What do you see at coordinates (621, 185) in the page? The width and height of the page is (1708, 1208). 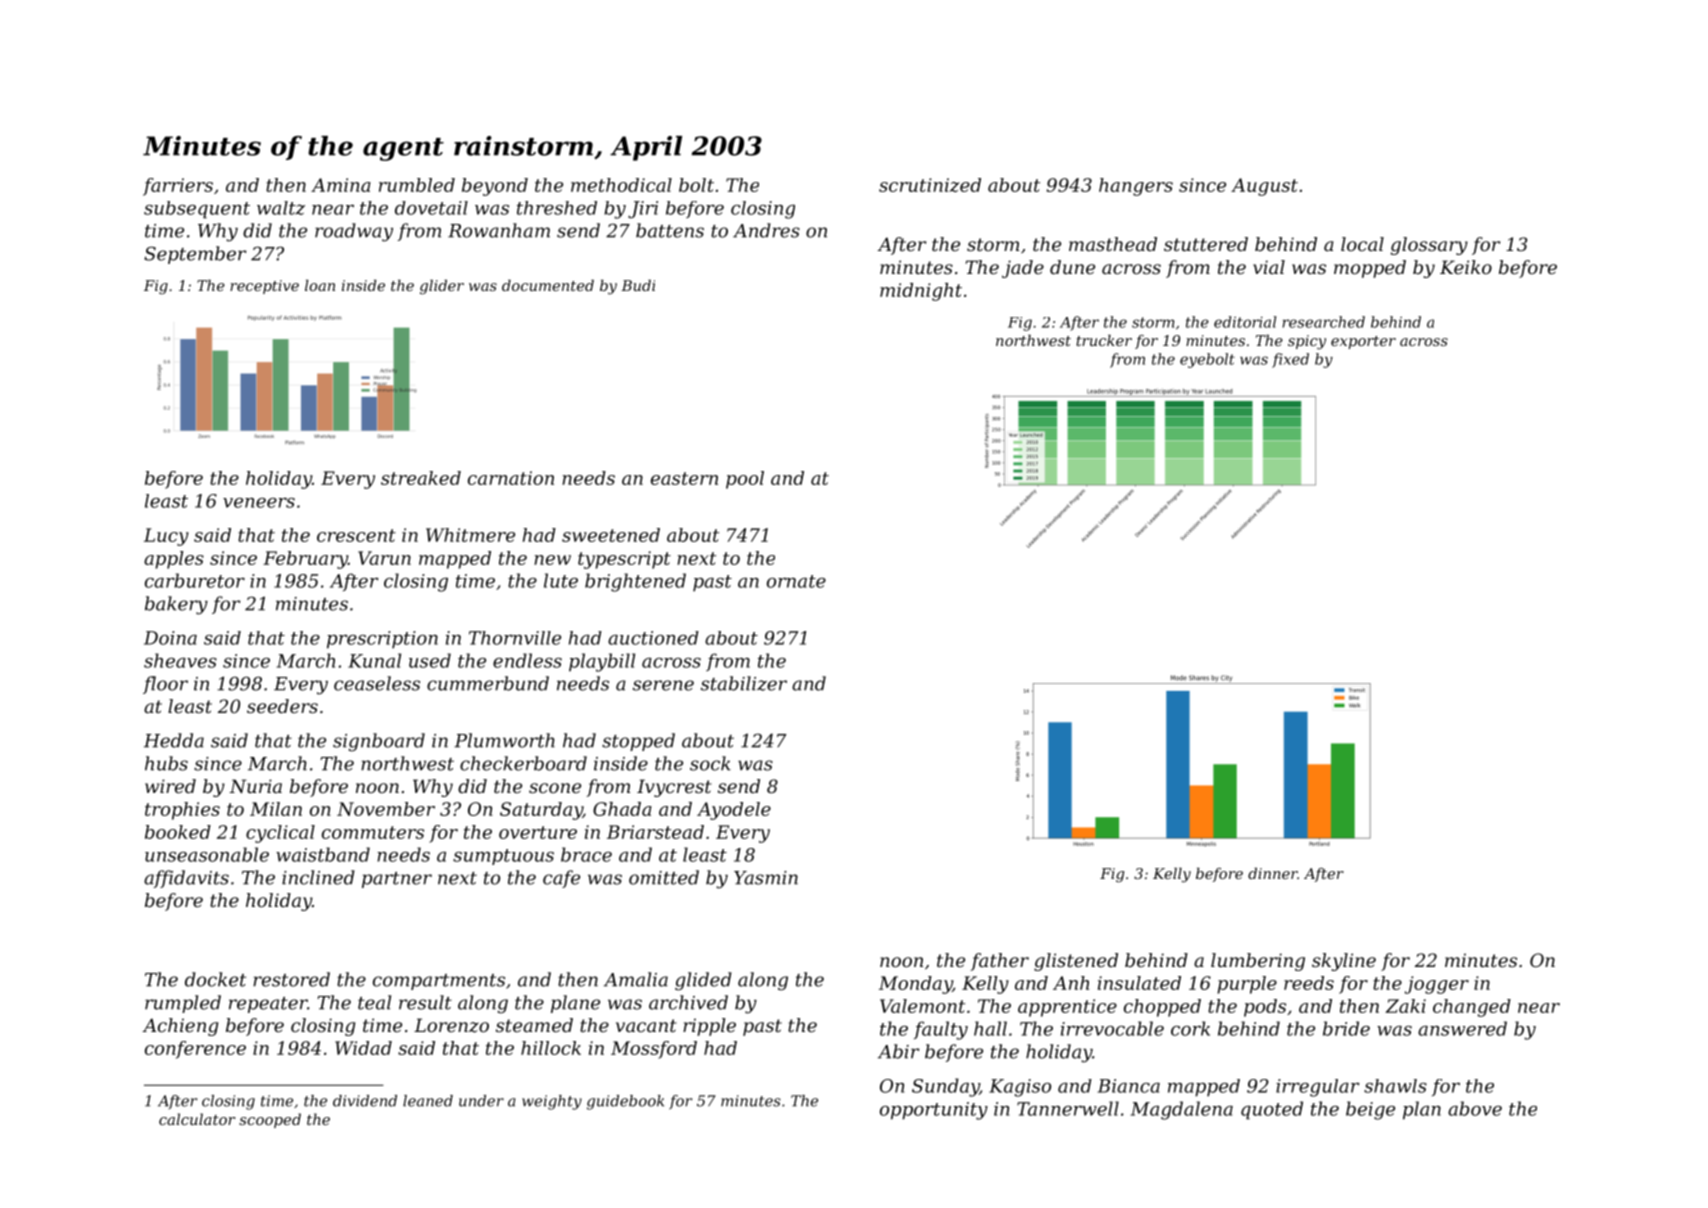 I see `methodical` at bounding box center [621, 185].
